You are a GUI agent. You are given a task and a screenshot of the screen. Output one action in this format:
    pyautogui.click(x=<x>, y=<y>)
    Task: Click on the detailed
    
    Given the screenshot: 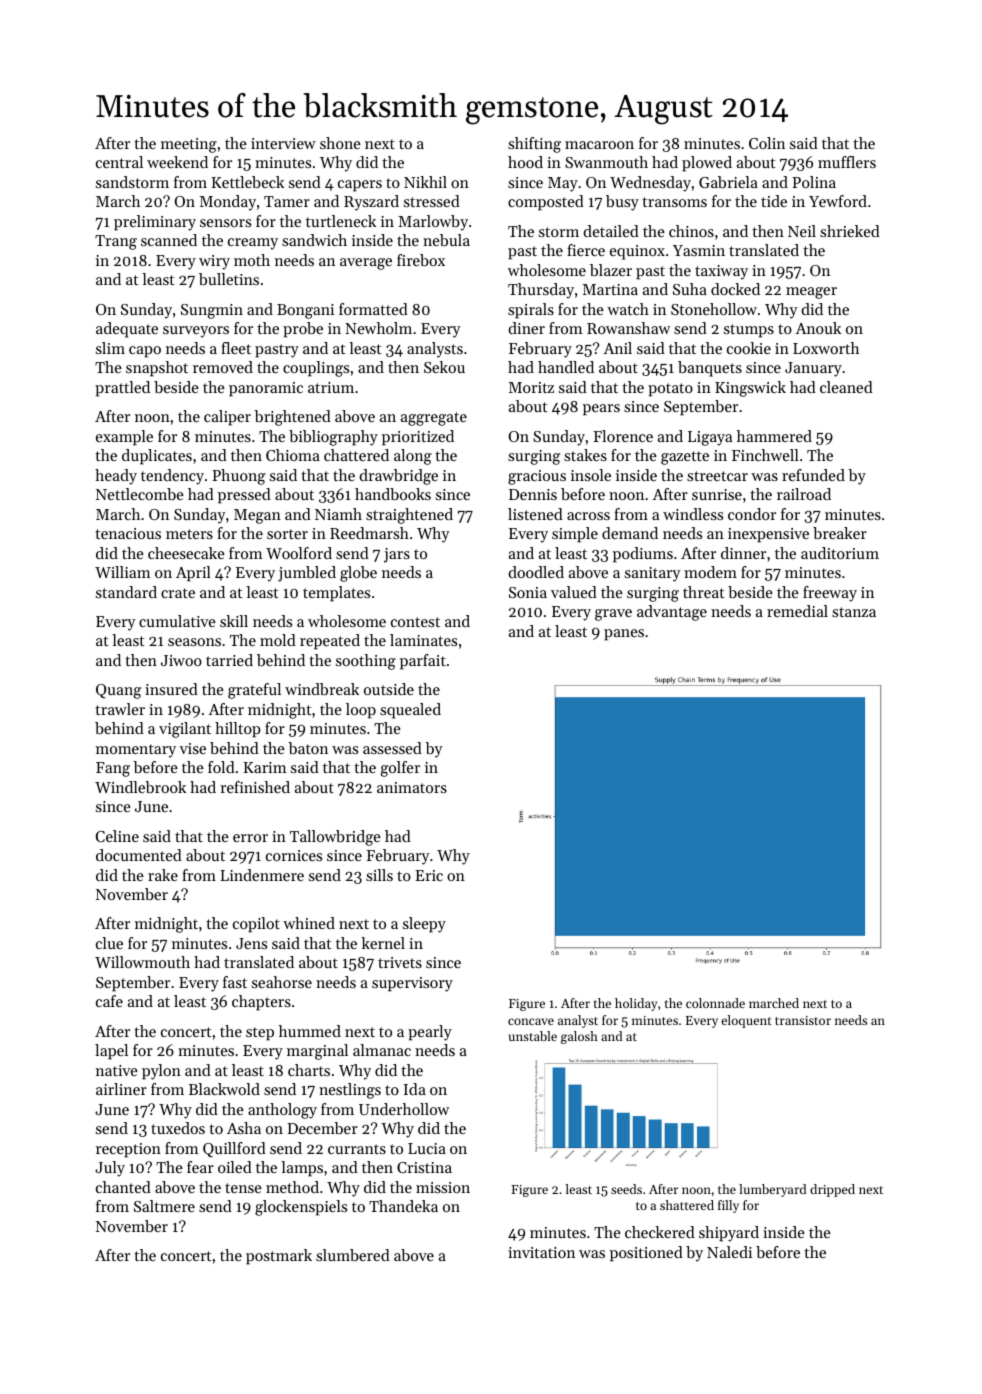 What is the action you would take?
    pyautogui.click(x=611, y=231)
